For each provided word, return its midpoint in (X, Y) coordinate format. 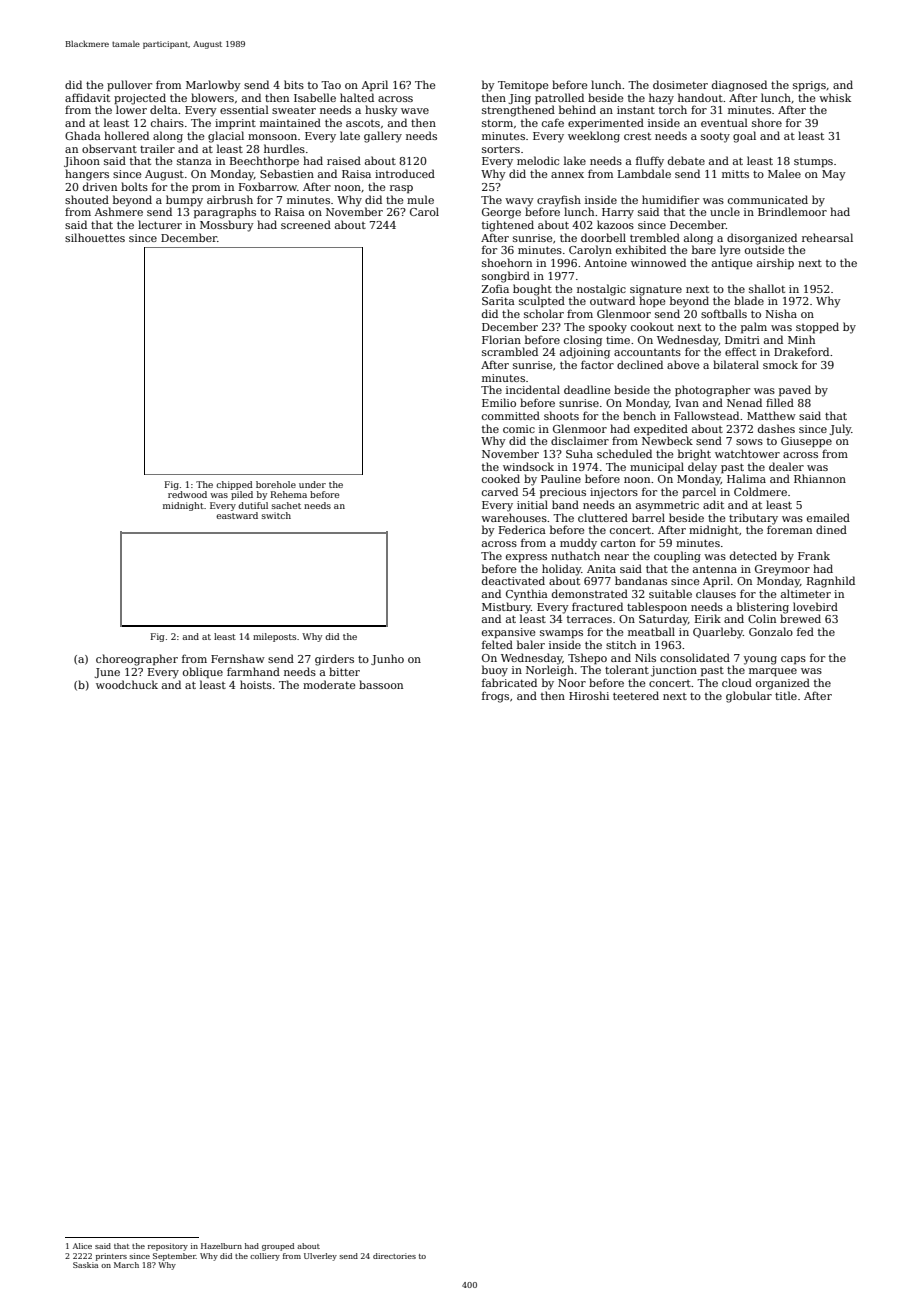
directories (394, 1256)
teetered (636, 695)
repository (168, 1247)
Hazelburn (221, 1246)
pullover (129, 85)
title (786, 695)
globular (749, 697)
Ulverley (320, 1257)
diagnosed (739, 86)
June (107, 673)
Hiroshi (589, 695)
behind (577, 109)
